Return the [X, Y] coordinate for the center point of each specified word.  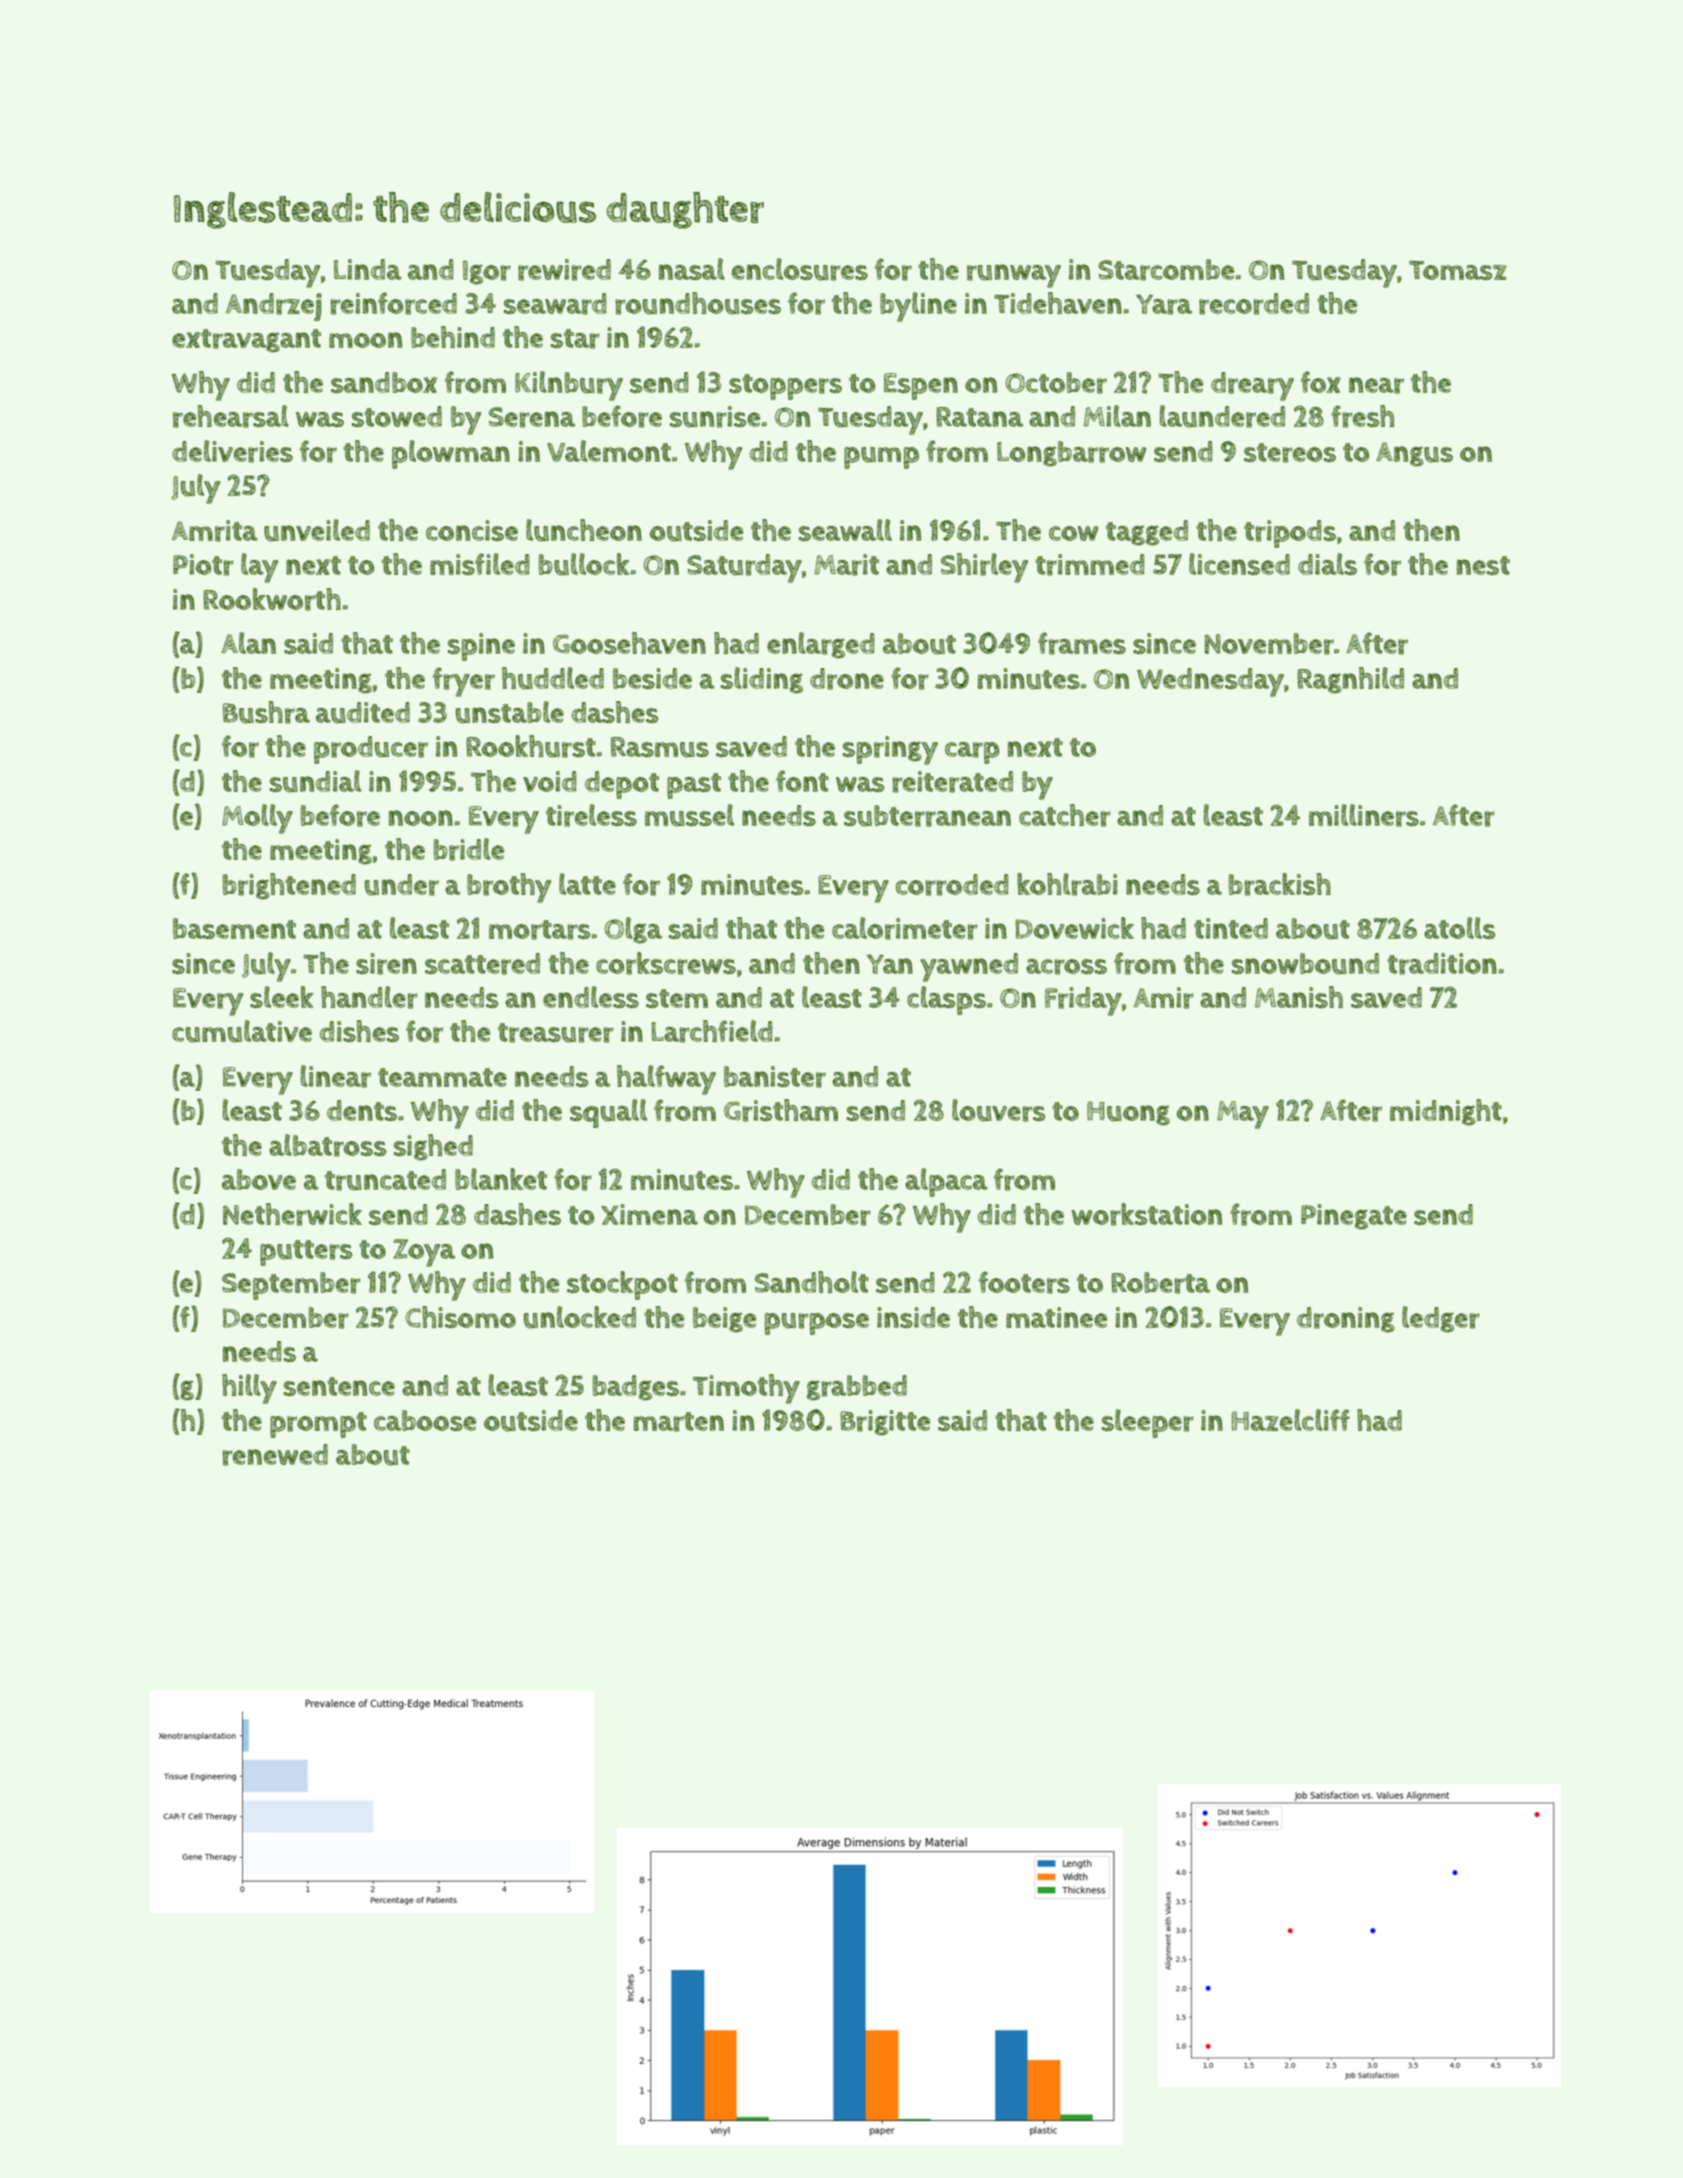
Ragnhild [1350, 680]
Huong [1128, 1113]
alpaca [946, 1182]
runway [1014, 276]
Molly [257, 819]
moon [365, 340]
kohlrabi [1067, 884]
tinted [1231, 928]
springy [890, 750]
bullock [584, 564]
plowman [451, 454]
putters [306, 1253]
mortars [539, 930]
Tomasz [1458, 270]
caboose [425, 1420]
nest [1483, 565]
